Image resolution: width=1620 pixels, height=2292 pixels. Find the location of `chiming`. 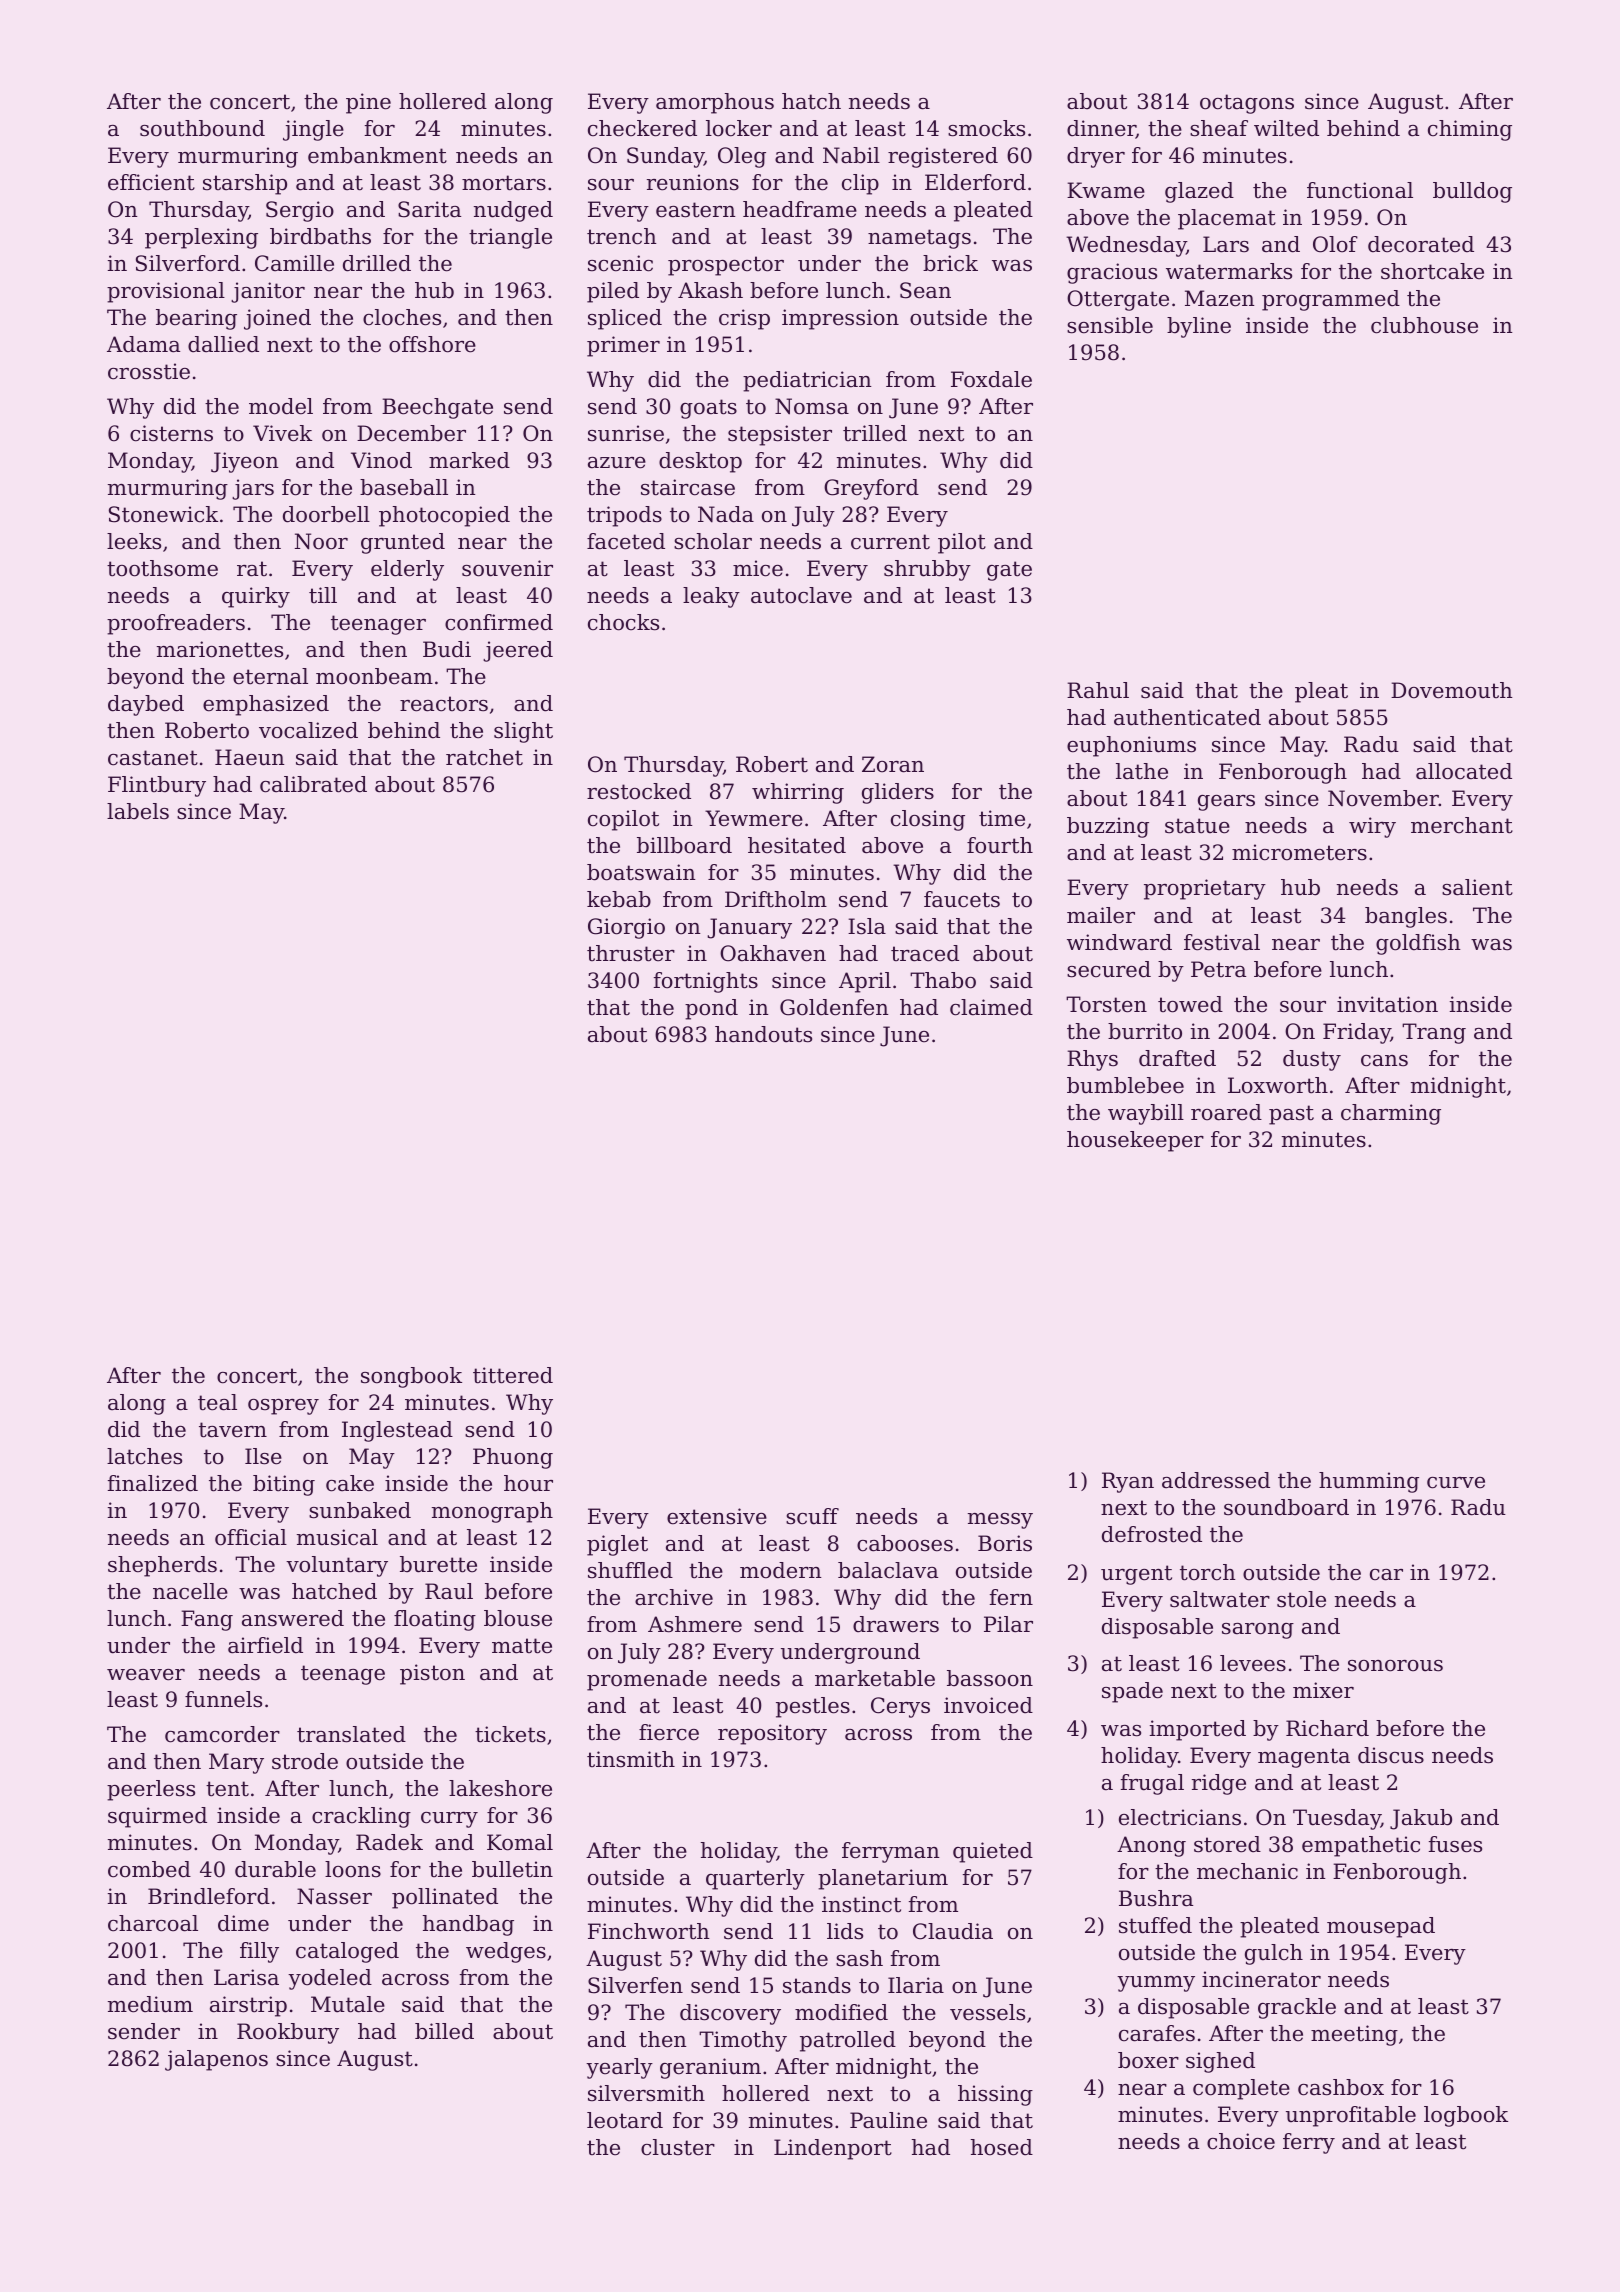

chiming is located at coordinates (1470, 130).
